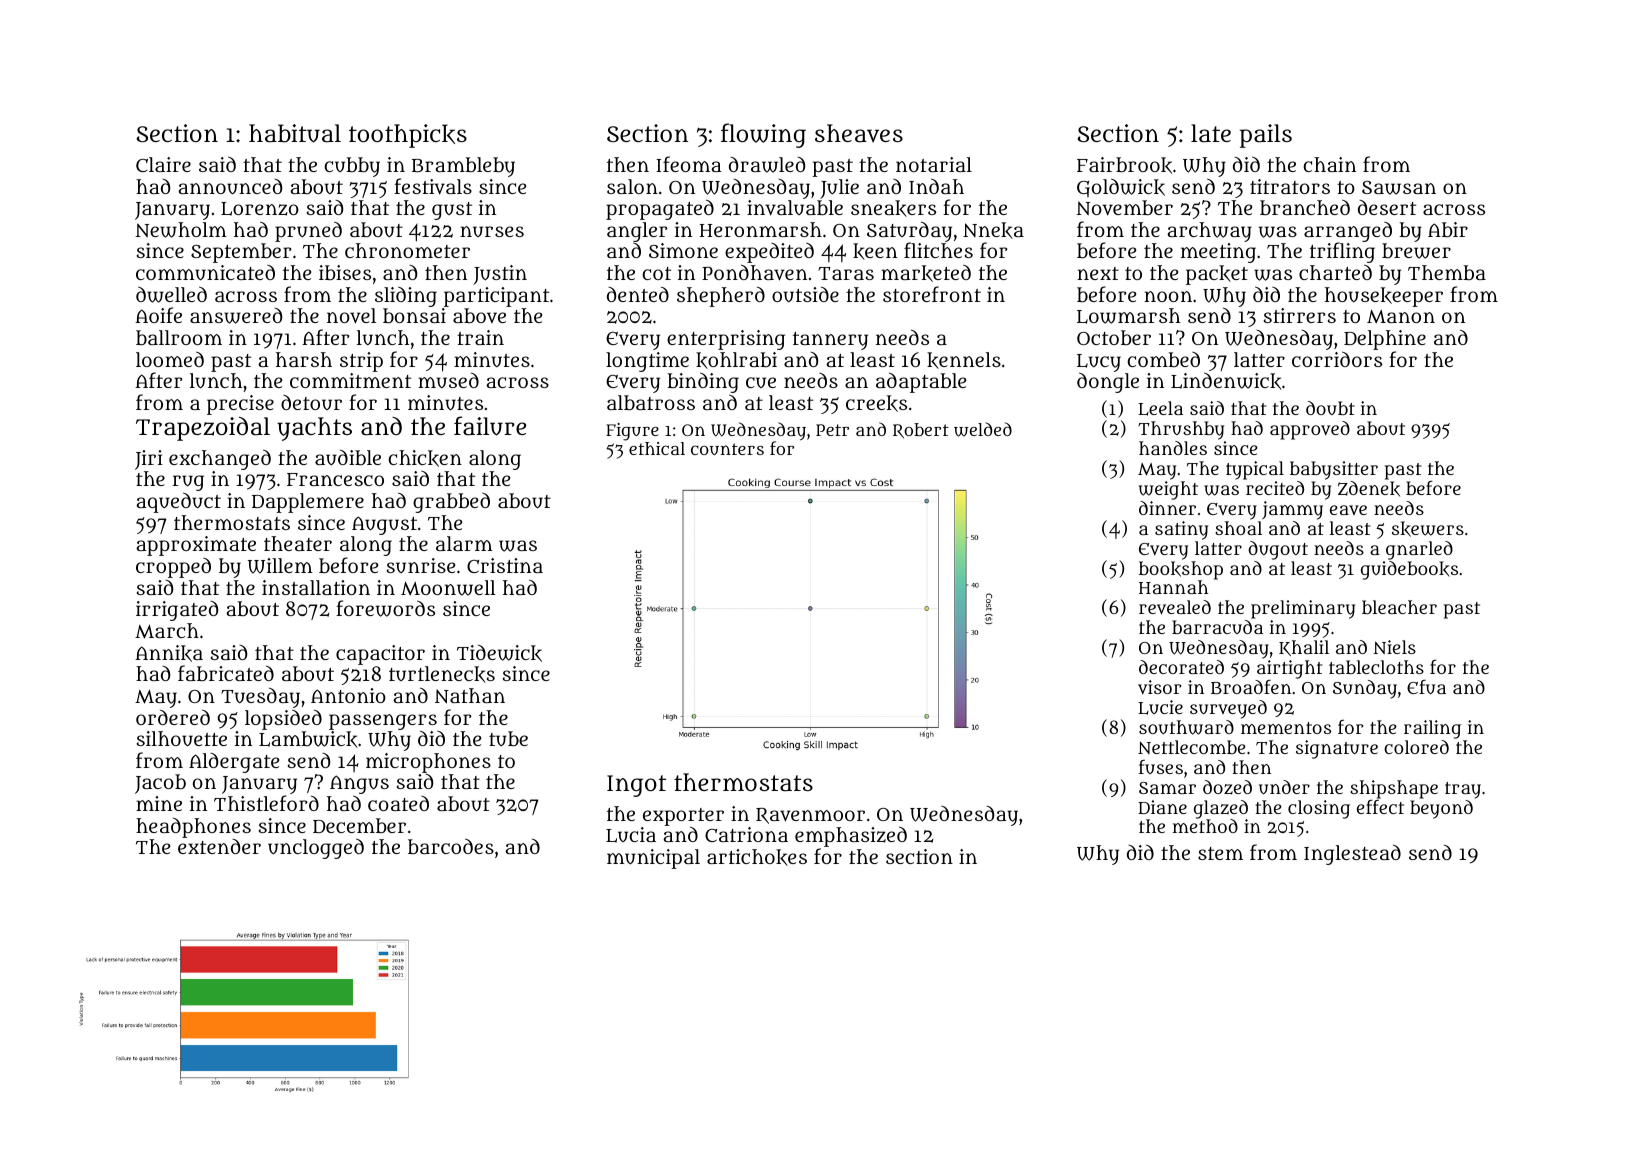  Describe the element at coordinates (428, 763) in the screenshot. I see `microphones` at that location.
